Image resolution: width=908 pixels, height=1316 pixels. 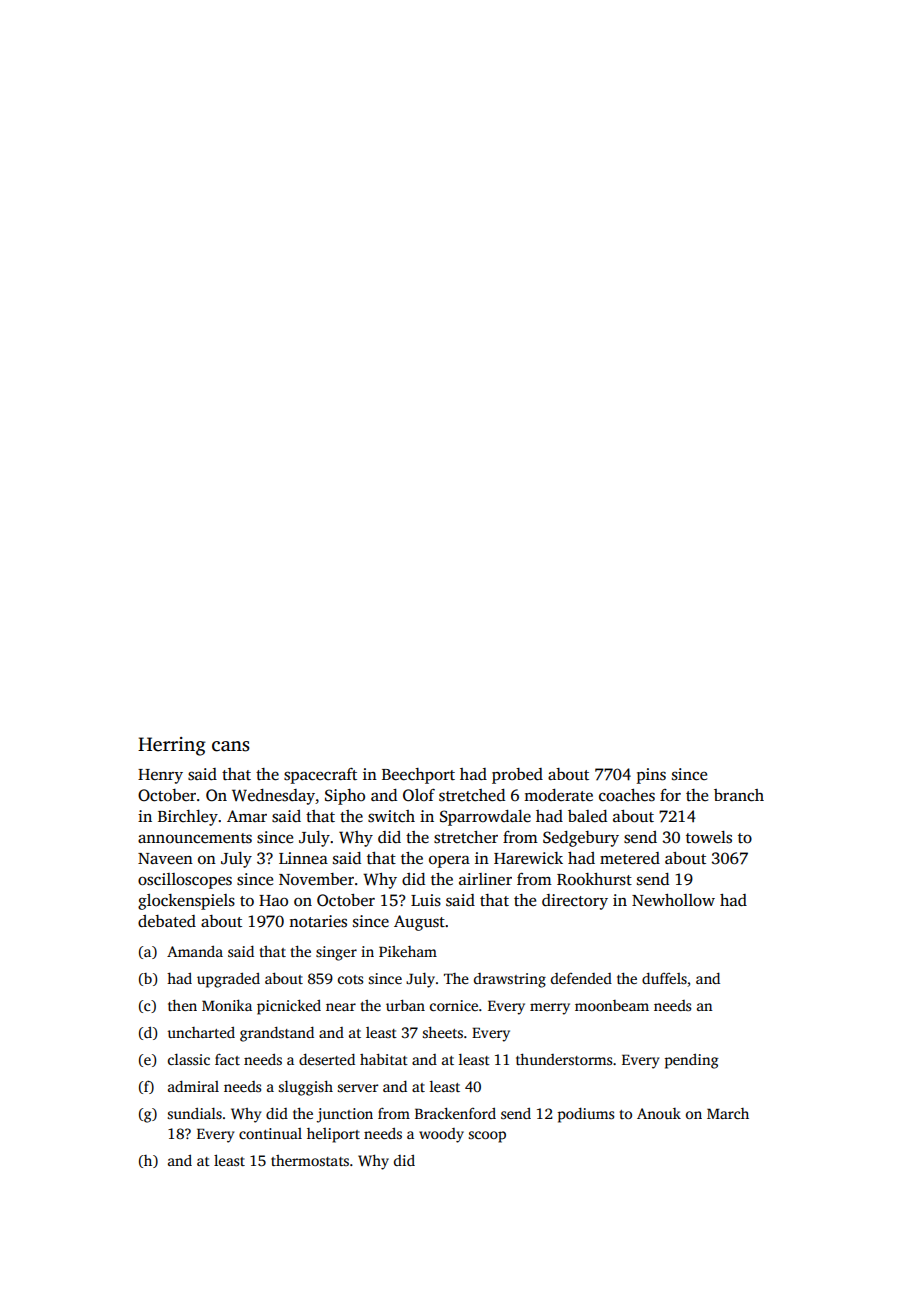 I want to click on cans, so click(x=231, y=746).
